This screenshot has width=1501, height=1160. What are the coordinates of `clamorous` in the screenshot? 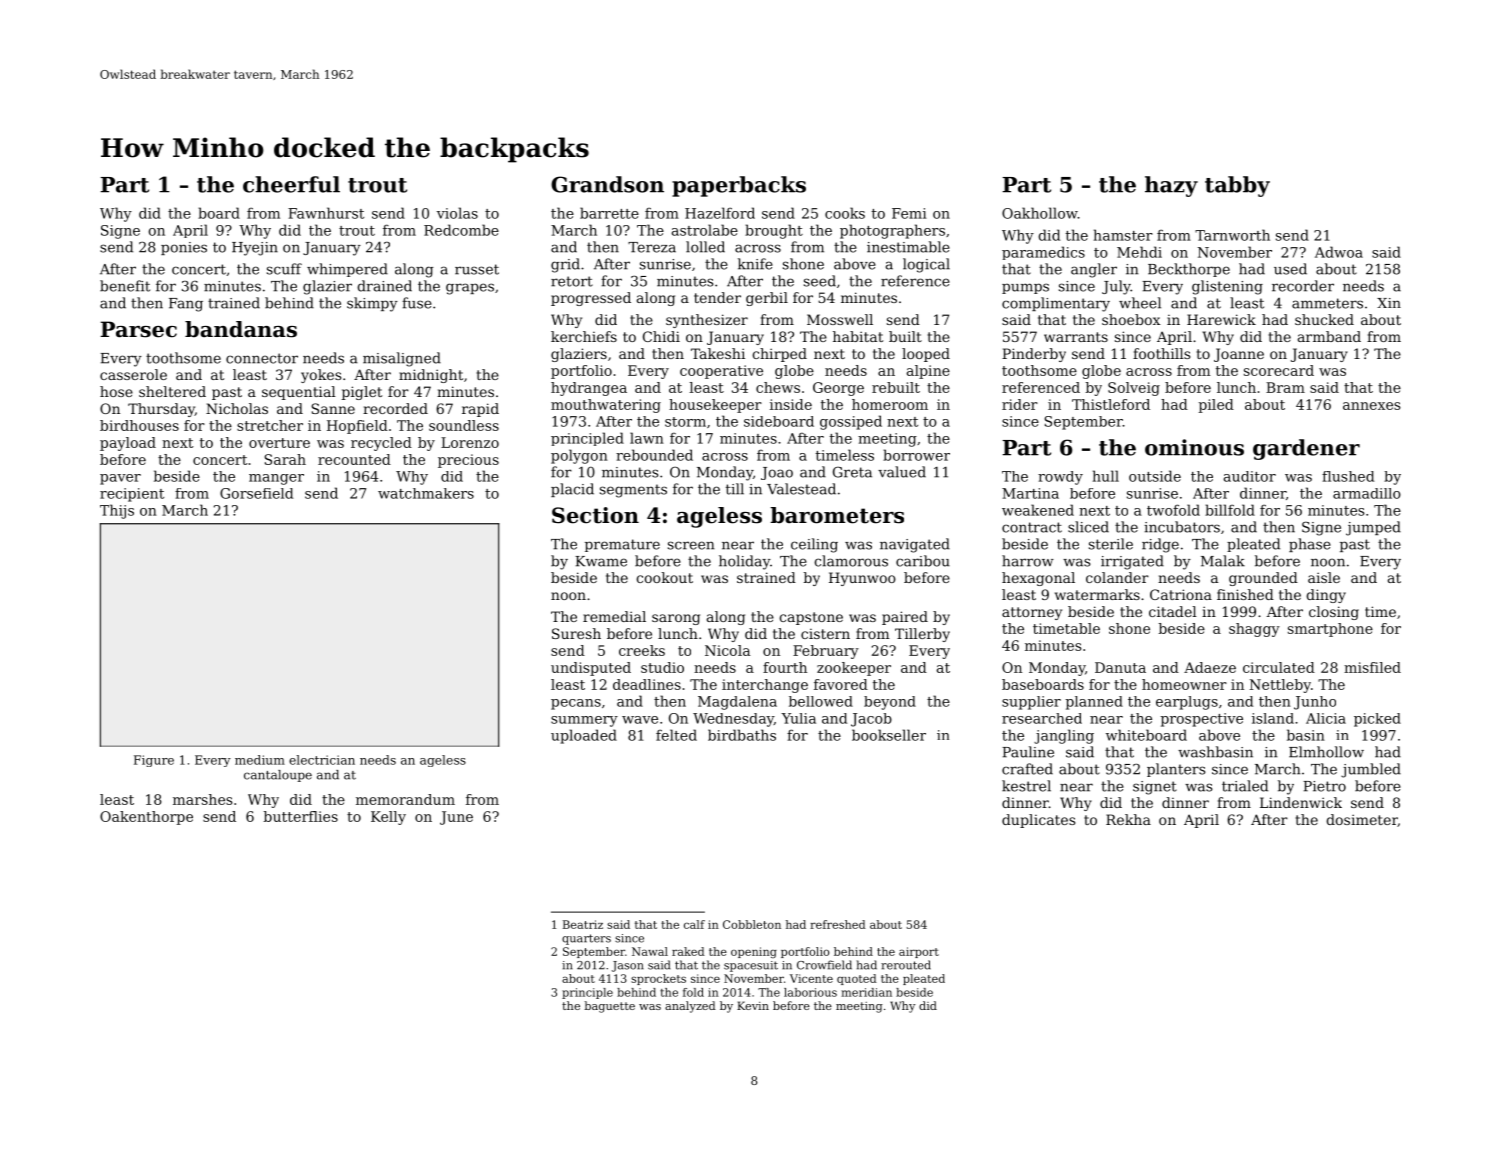 It's located at (851, 561).
